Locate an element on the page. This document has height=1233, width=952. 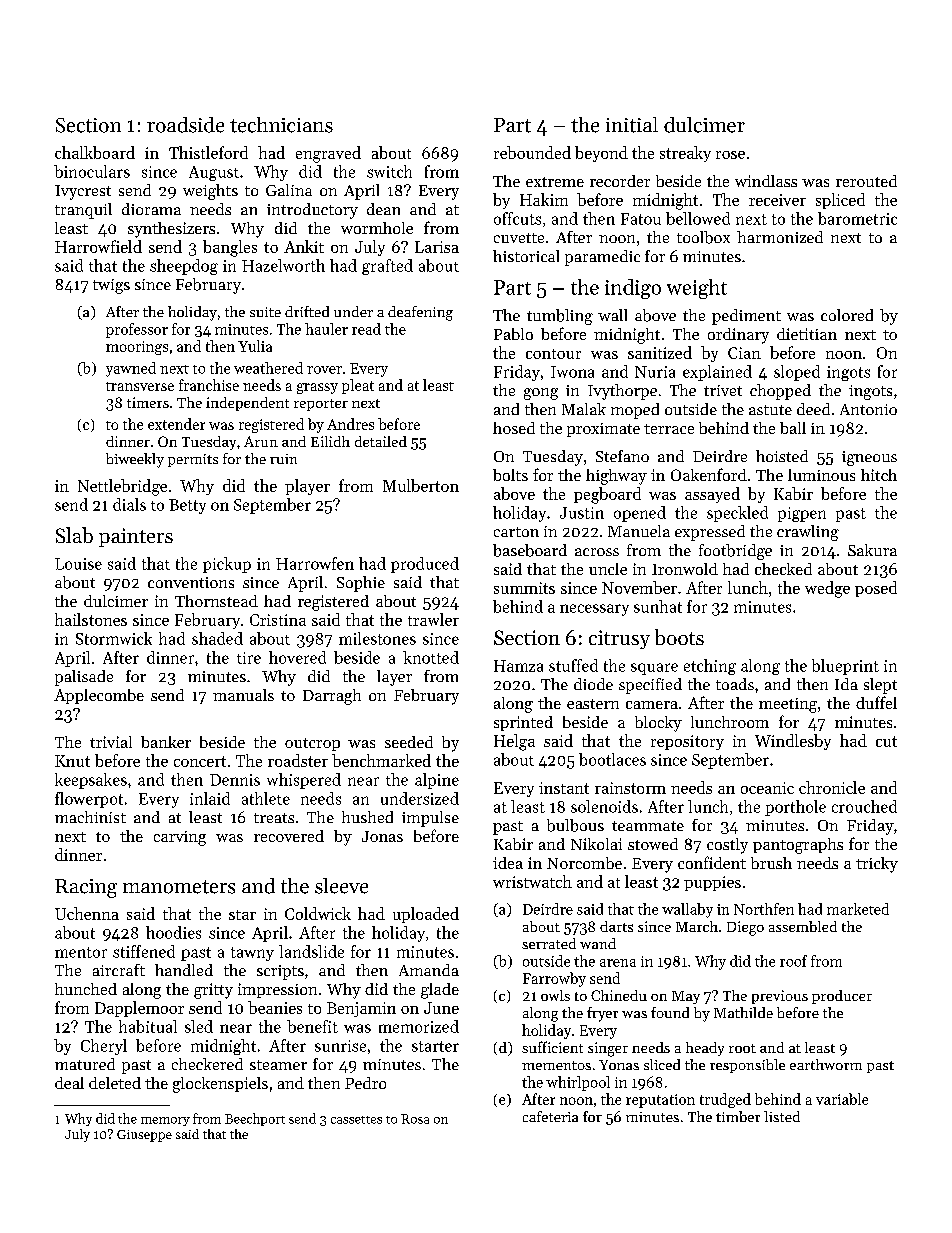
engraved is located at coordinates (328, 154).
